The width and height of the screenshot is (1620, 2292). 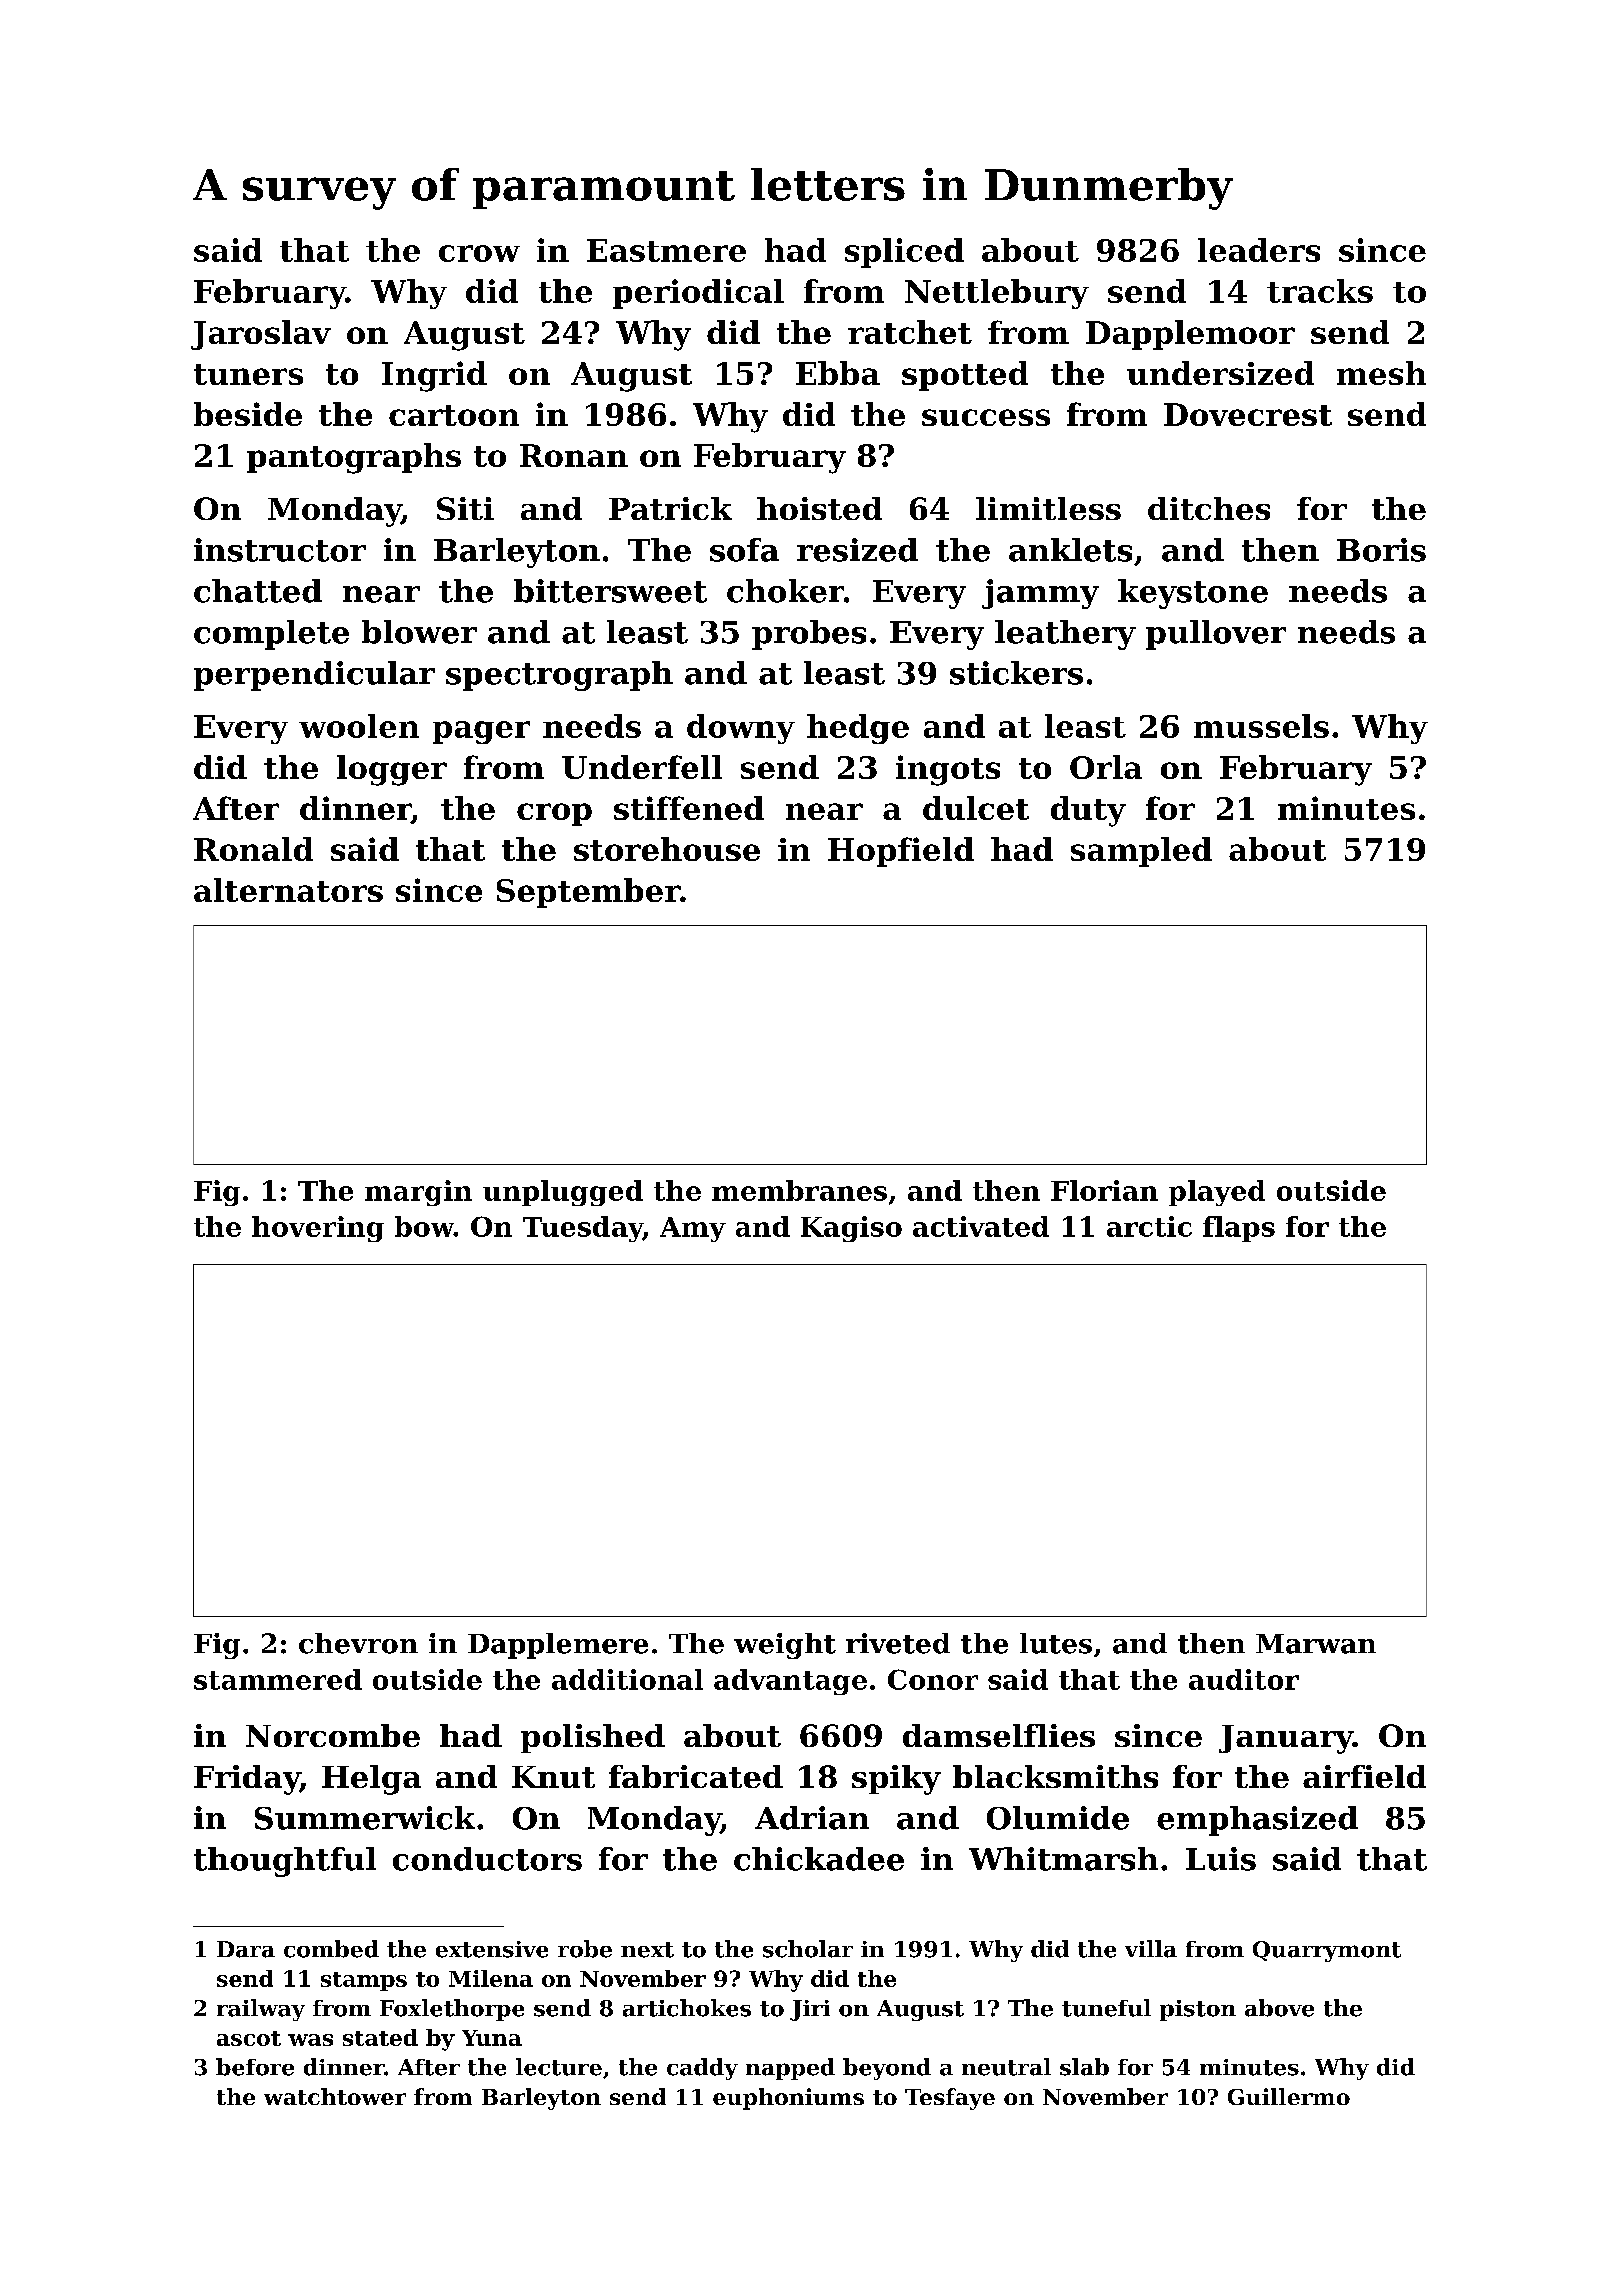 I want to click on sofa, so click(x=744, y=550).
